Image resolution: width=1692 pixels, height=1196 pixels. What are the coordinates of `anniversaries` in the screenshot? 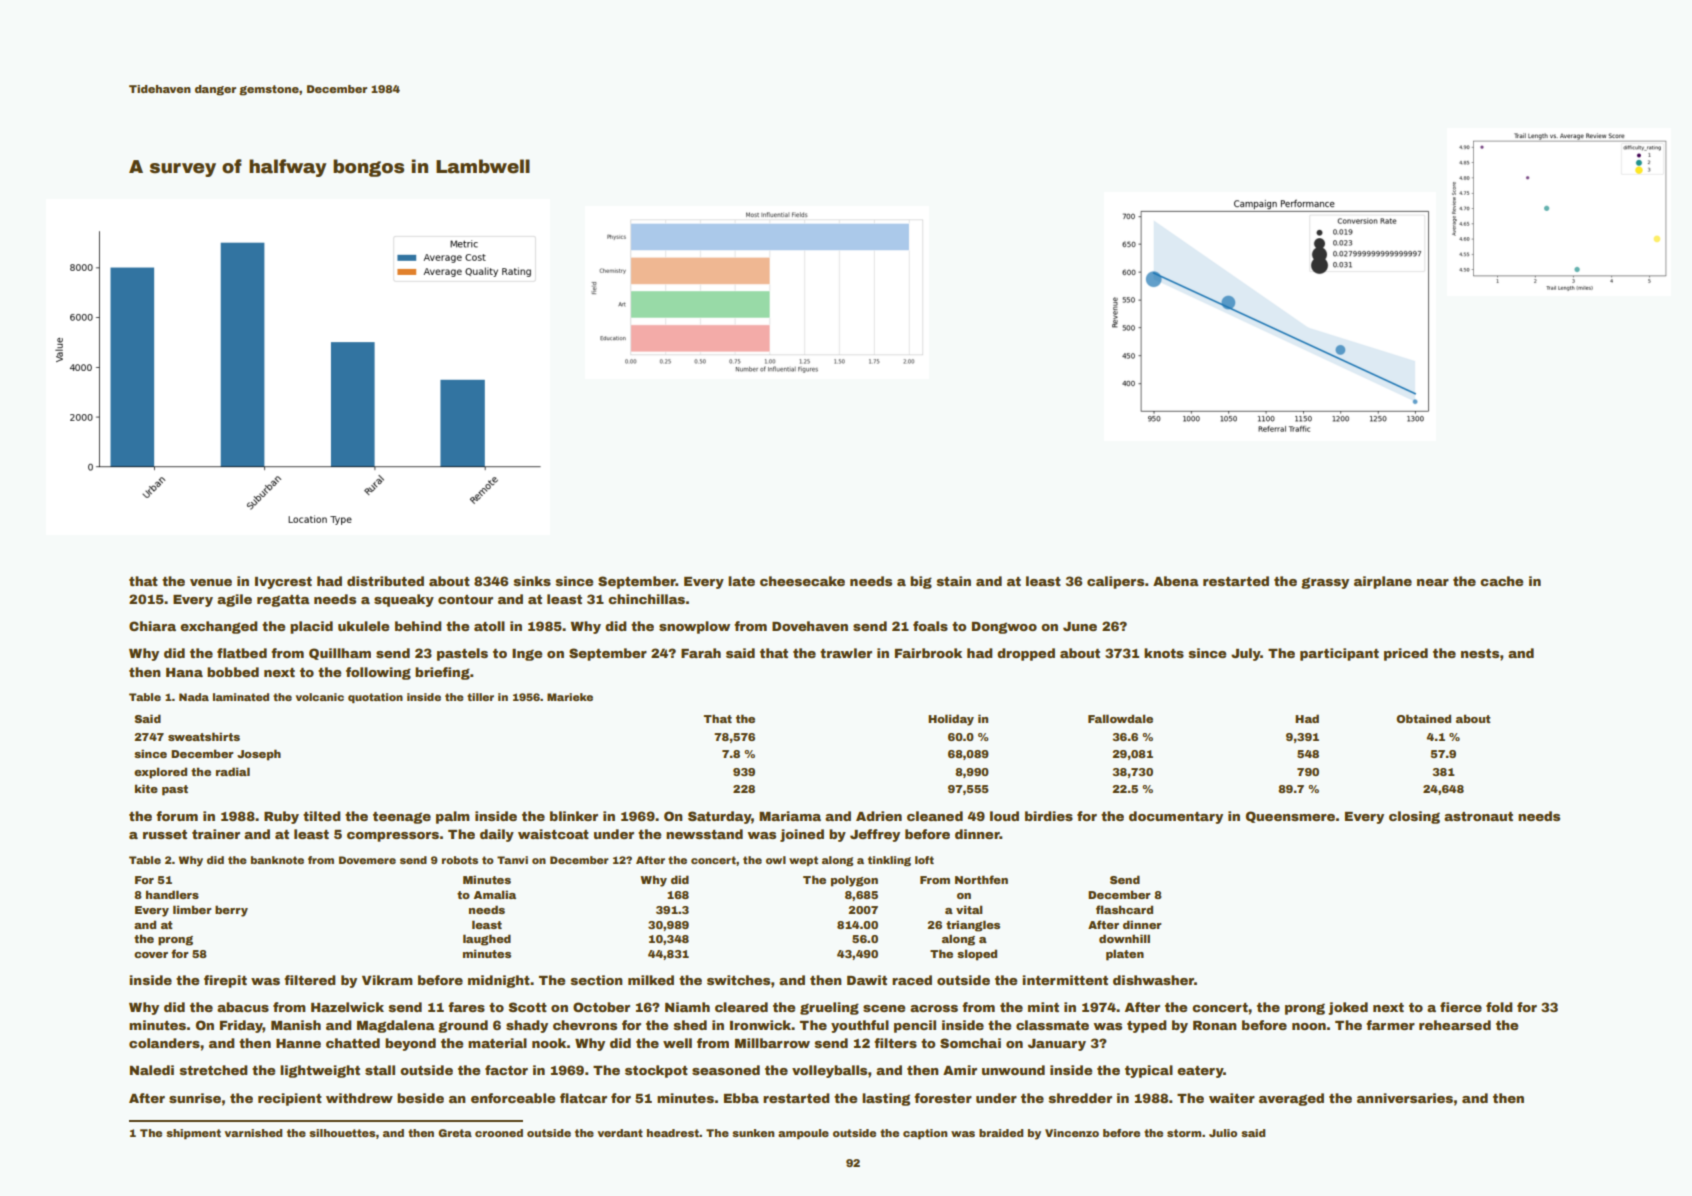 It's located at (1405, 1098).
